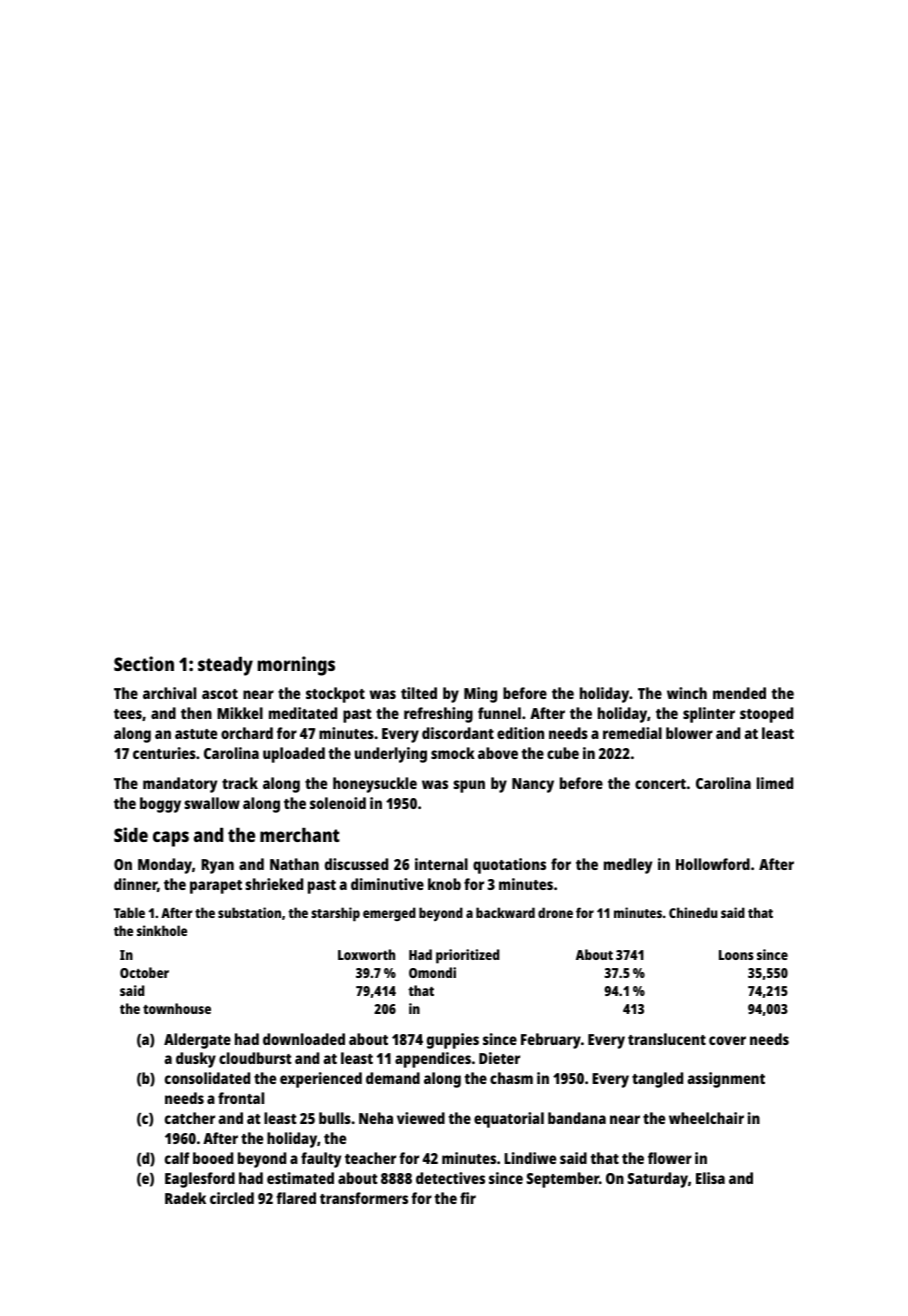  Describe the element at coordinates (467, 956) in the image. I see `prioritized` at that location.
